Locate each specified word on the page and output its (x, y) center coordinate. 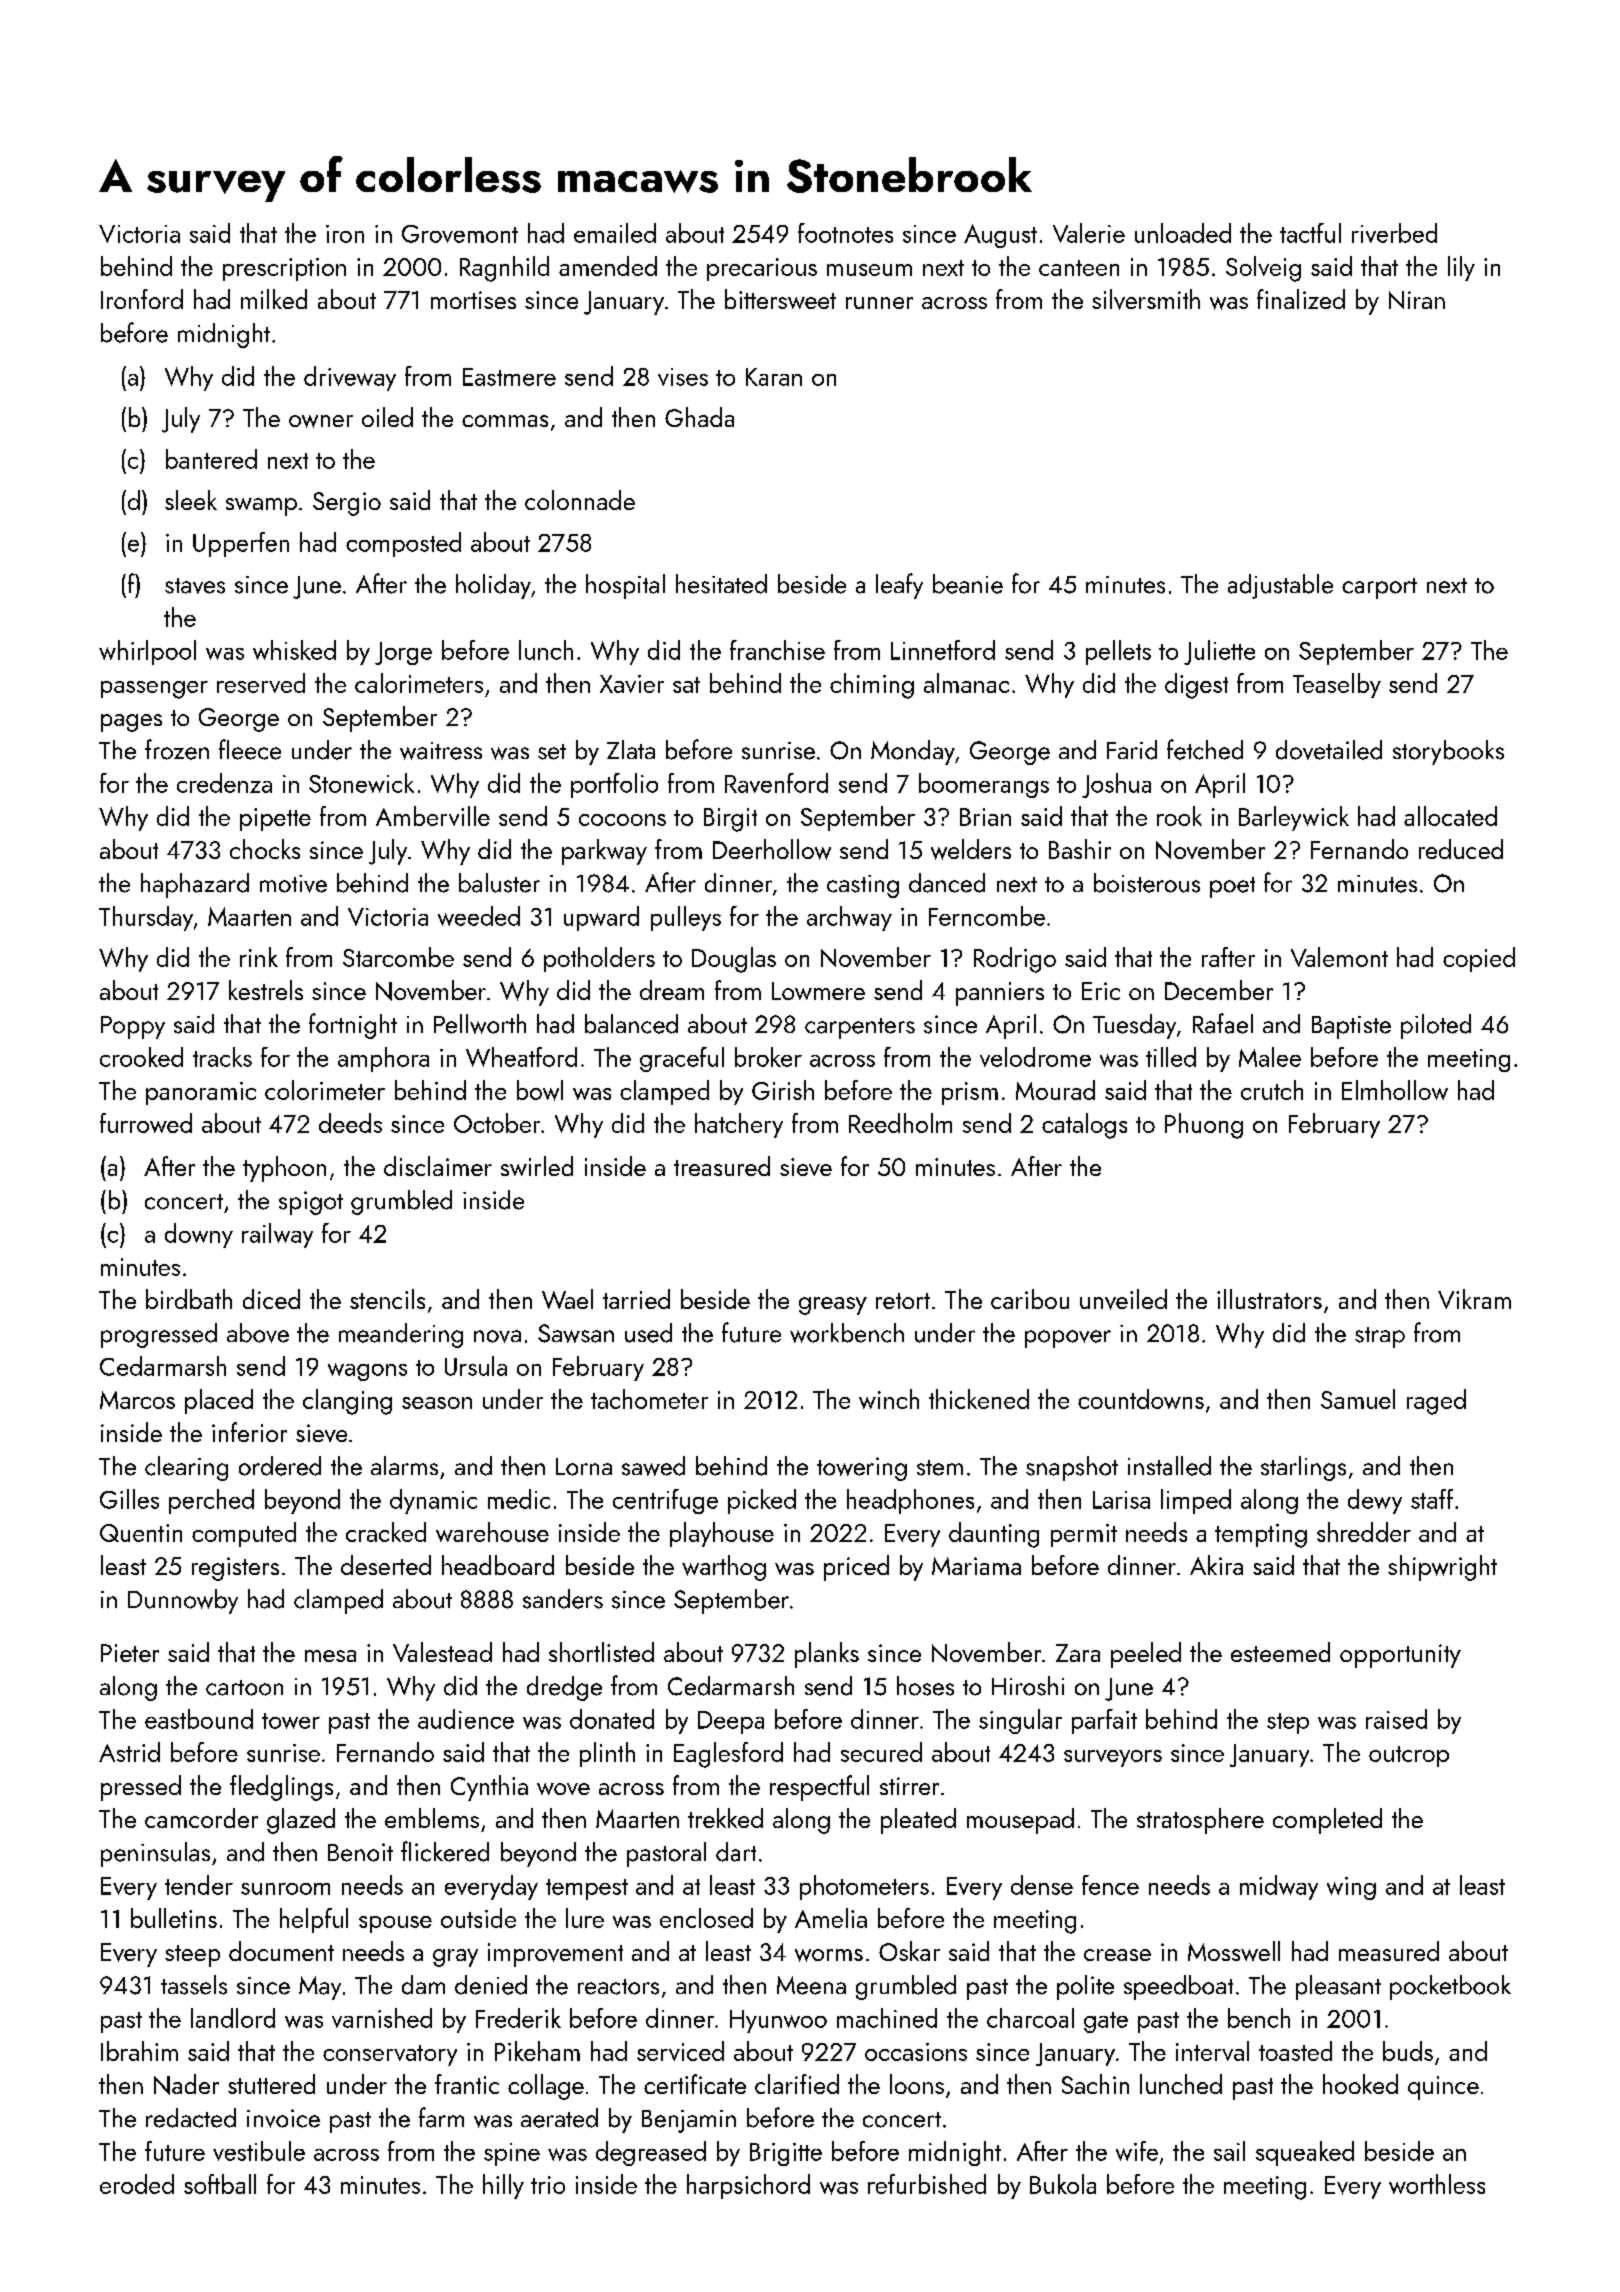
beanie (968, 584)
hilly (503, 2186)
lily (1461, 268)
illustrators (1269, 1299)
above (258, 1333)
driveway (350, 378)
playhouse (722, 1534)
